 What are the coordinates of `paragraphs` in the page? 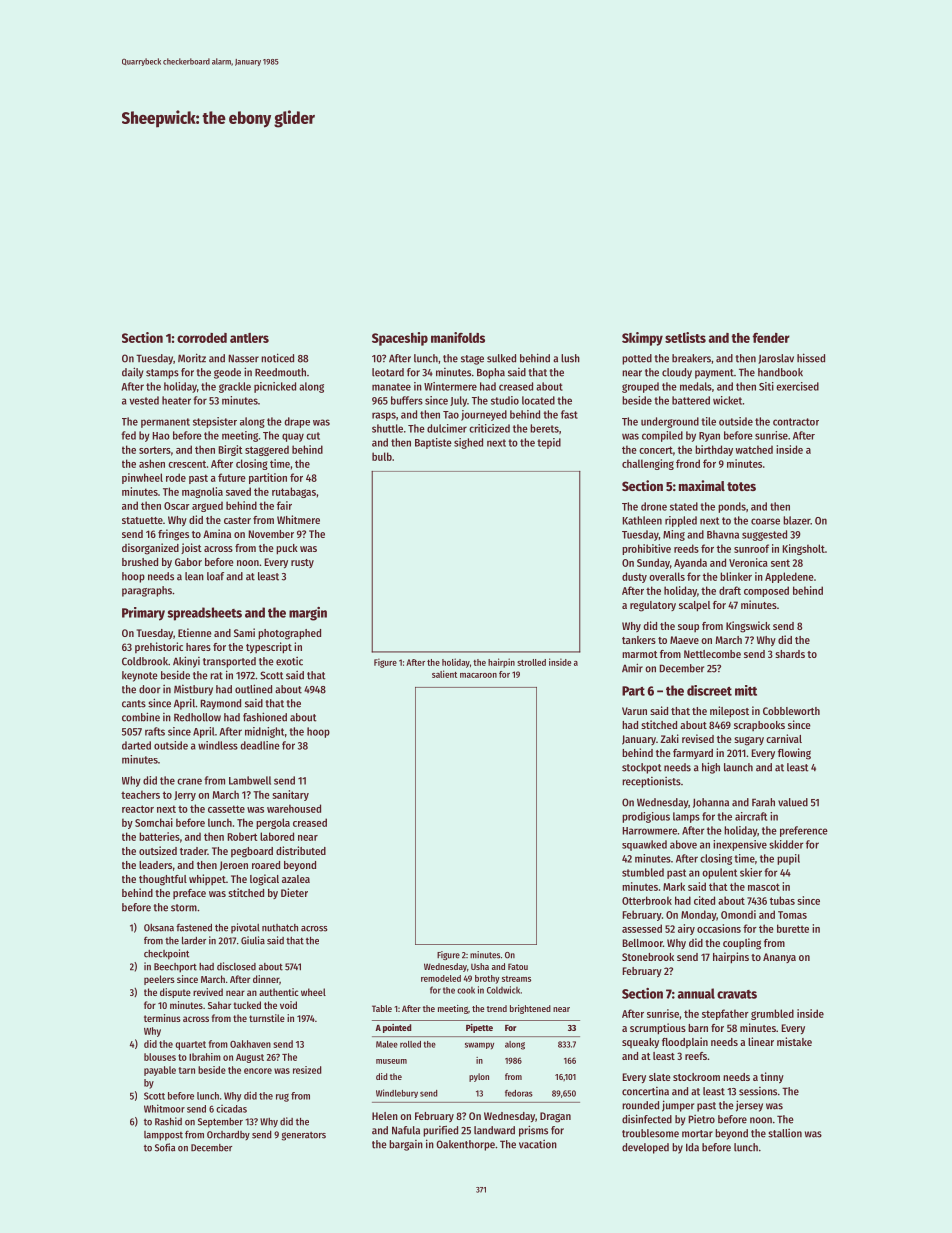 It's located at (147, 591).
